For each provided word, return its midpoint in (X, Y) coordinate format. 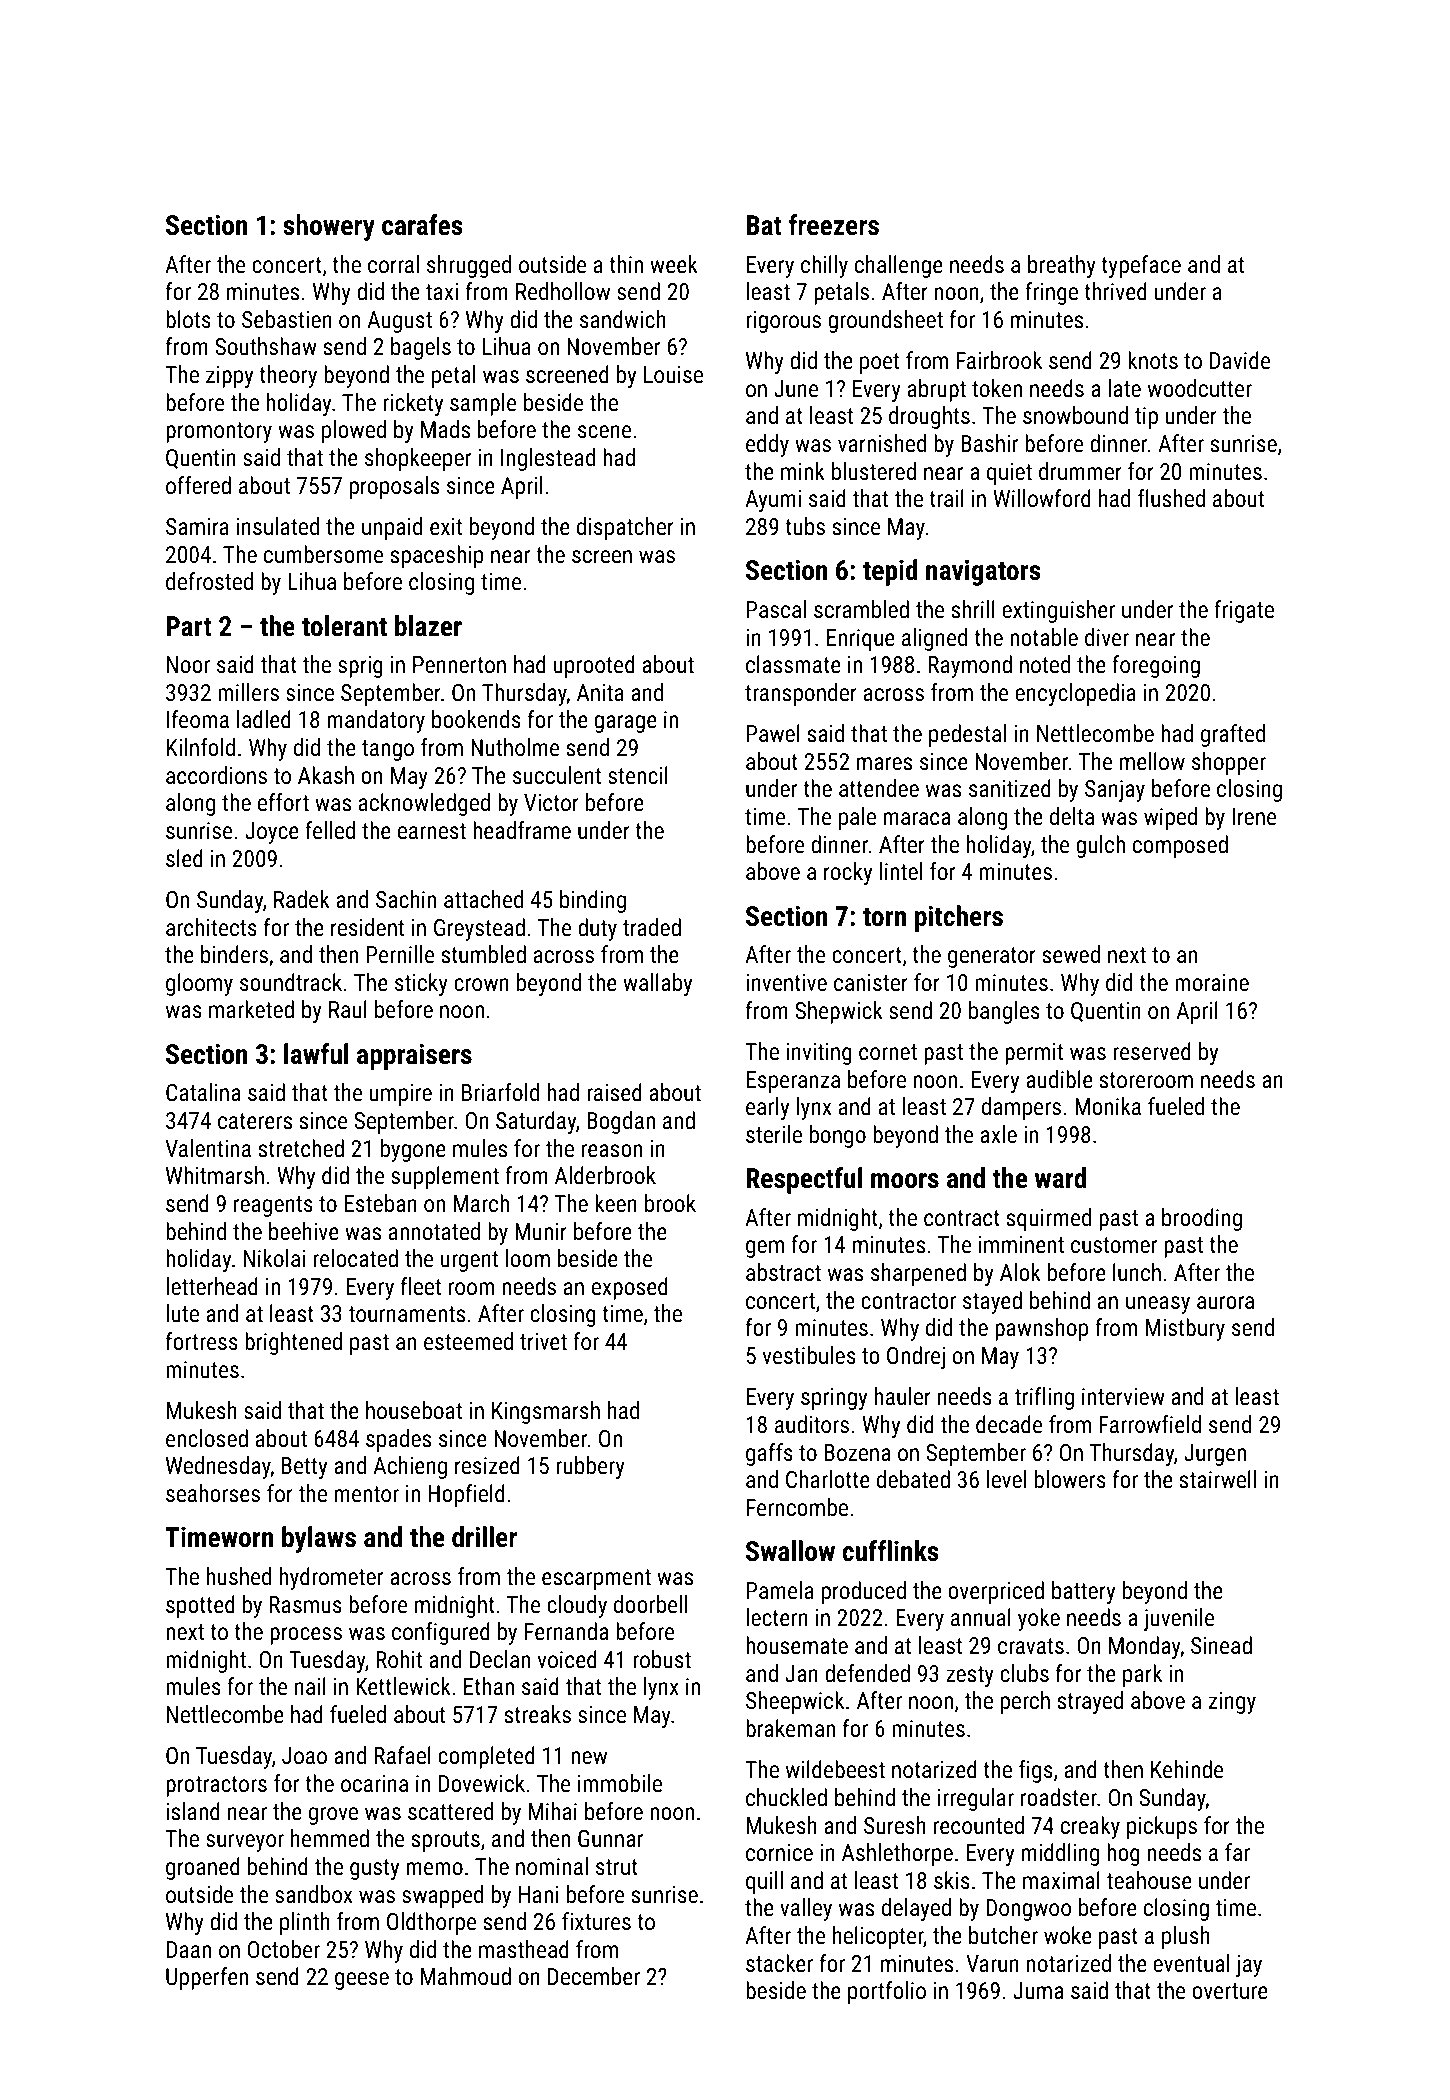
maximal (1061, 1880)
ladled (264, 719)
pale (857, 818)
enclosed (207, 1438)
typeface (1141, 266)
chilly (824, 266)
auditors (812, 1424)
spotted (200, 1606)
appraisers (414, 1056)
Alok (1020, 1272)
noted (1045, 664)
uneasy (1158, 1305)
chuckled (786, 1797)
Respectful (804, 1180)
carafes (422, 225)
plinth (305, 1923)
